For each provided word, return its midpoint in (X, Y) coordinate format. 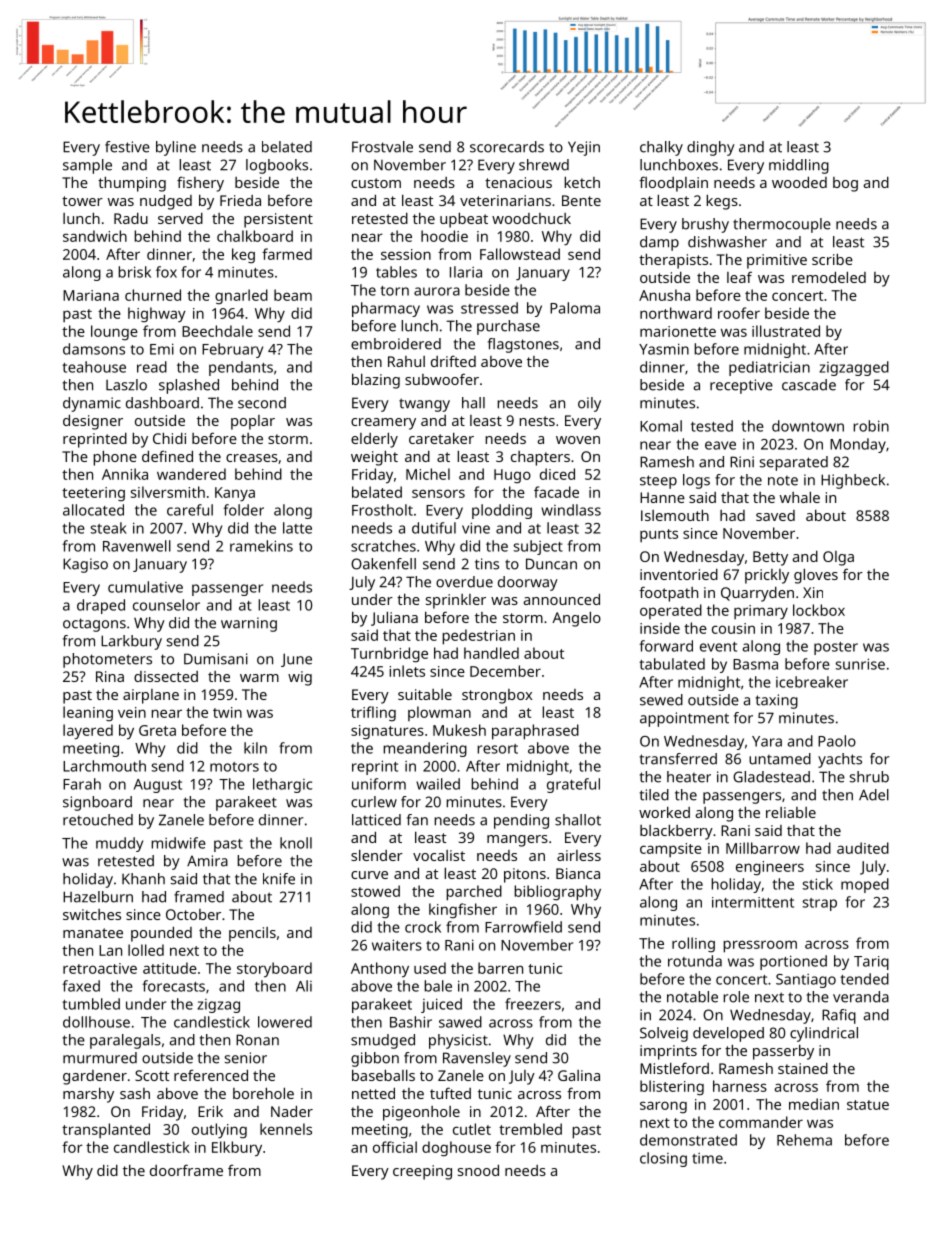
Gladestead (771, 777)
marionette (678, 331)
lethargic (282, 785)
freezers (533, 1004)
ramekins (261, 546)
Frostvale (382, 147)
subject (538, 547)
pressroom (760, 946)
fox (166, 272)
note (783, 481)
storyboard (274, 970)
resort (497, 749)
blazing (376, 381)
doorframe (186, 1170)
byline (176, 148)
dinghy (711, 148)
